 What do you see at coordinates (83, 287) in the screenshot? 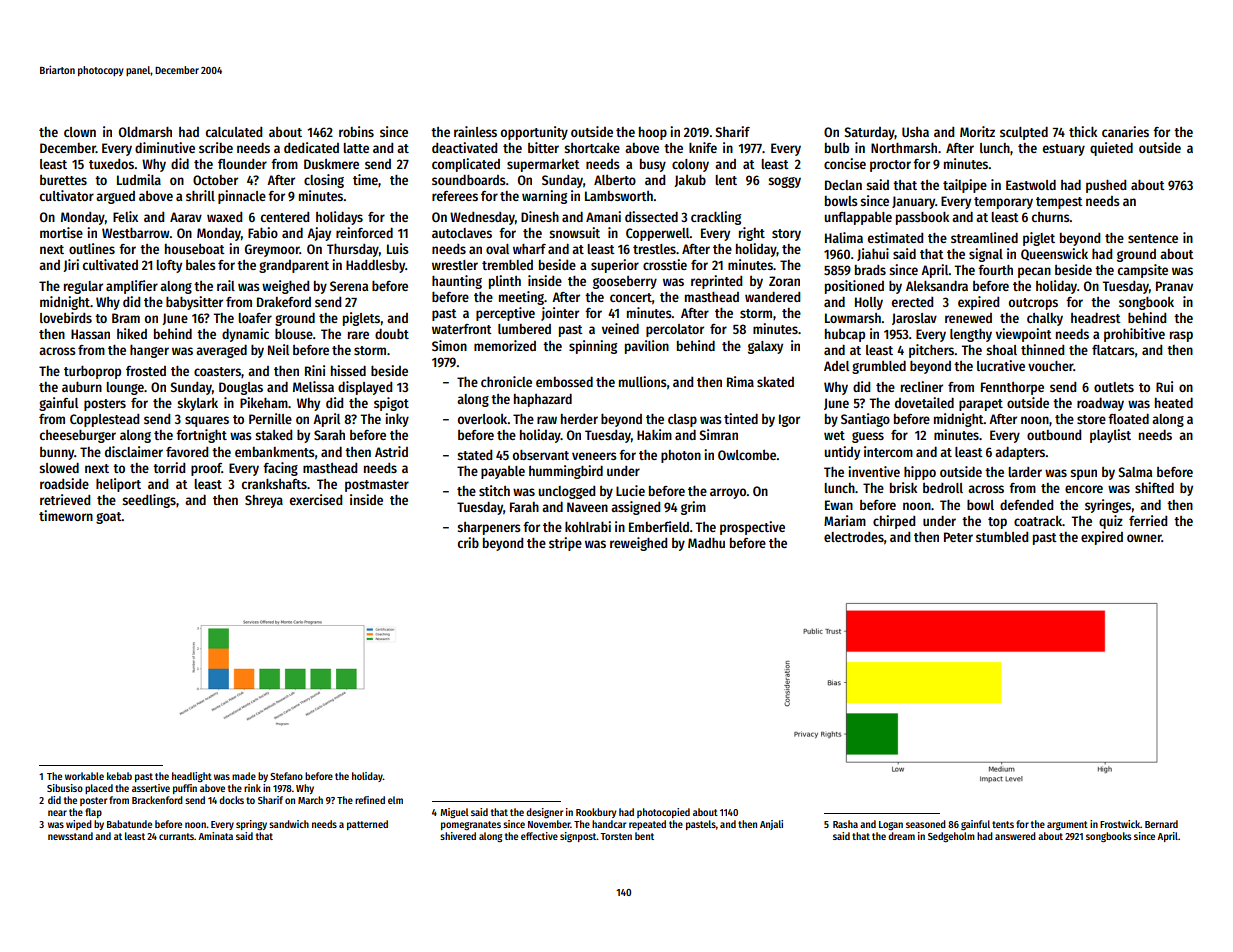
I see `regular` at bounding box center [83, 287].
